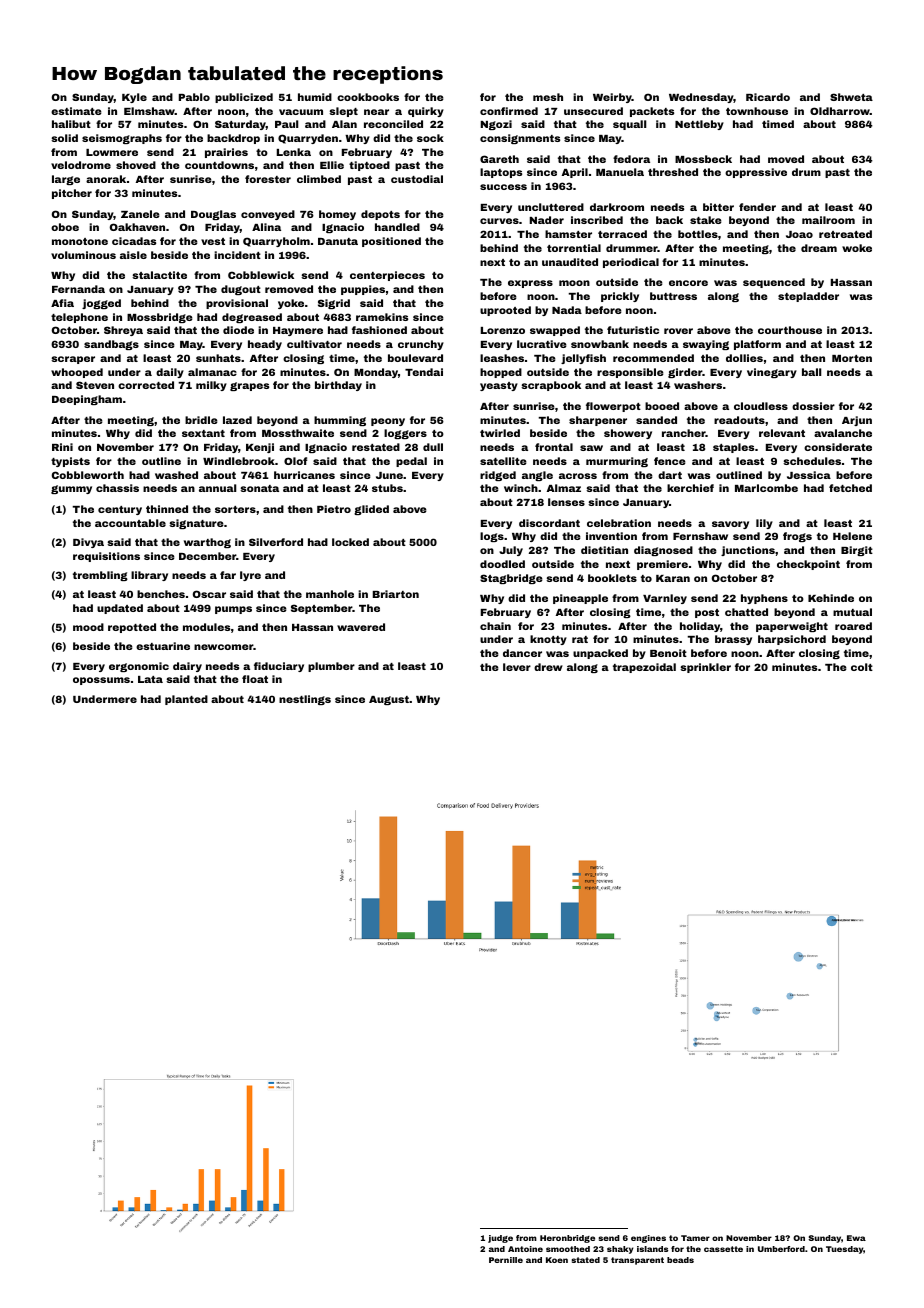  What do you see at coordinates (315, 97) in the document?
I see `humid` at bounding box center [315, 97].
